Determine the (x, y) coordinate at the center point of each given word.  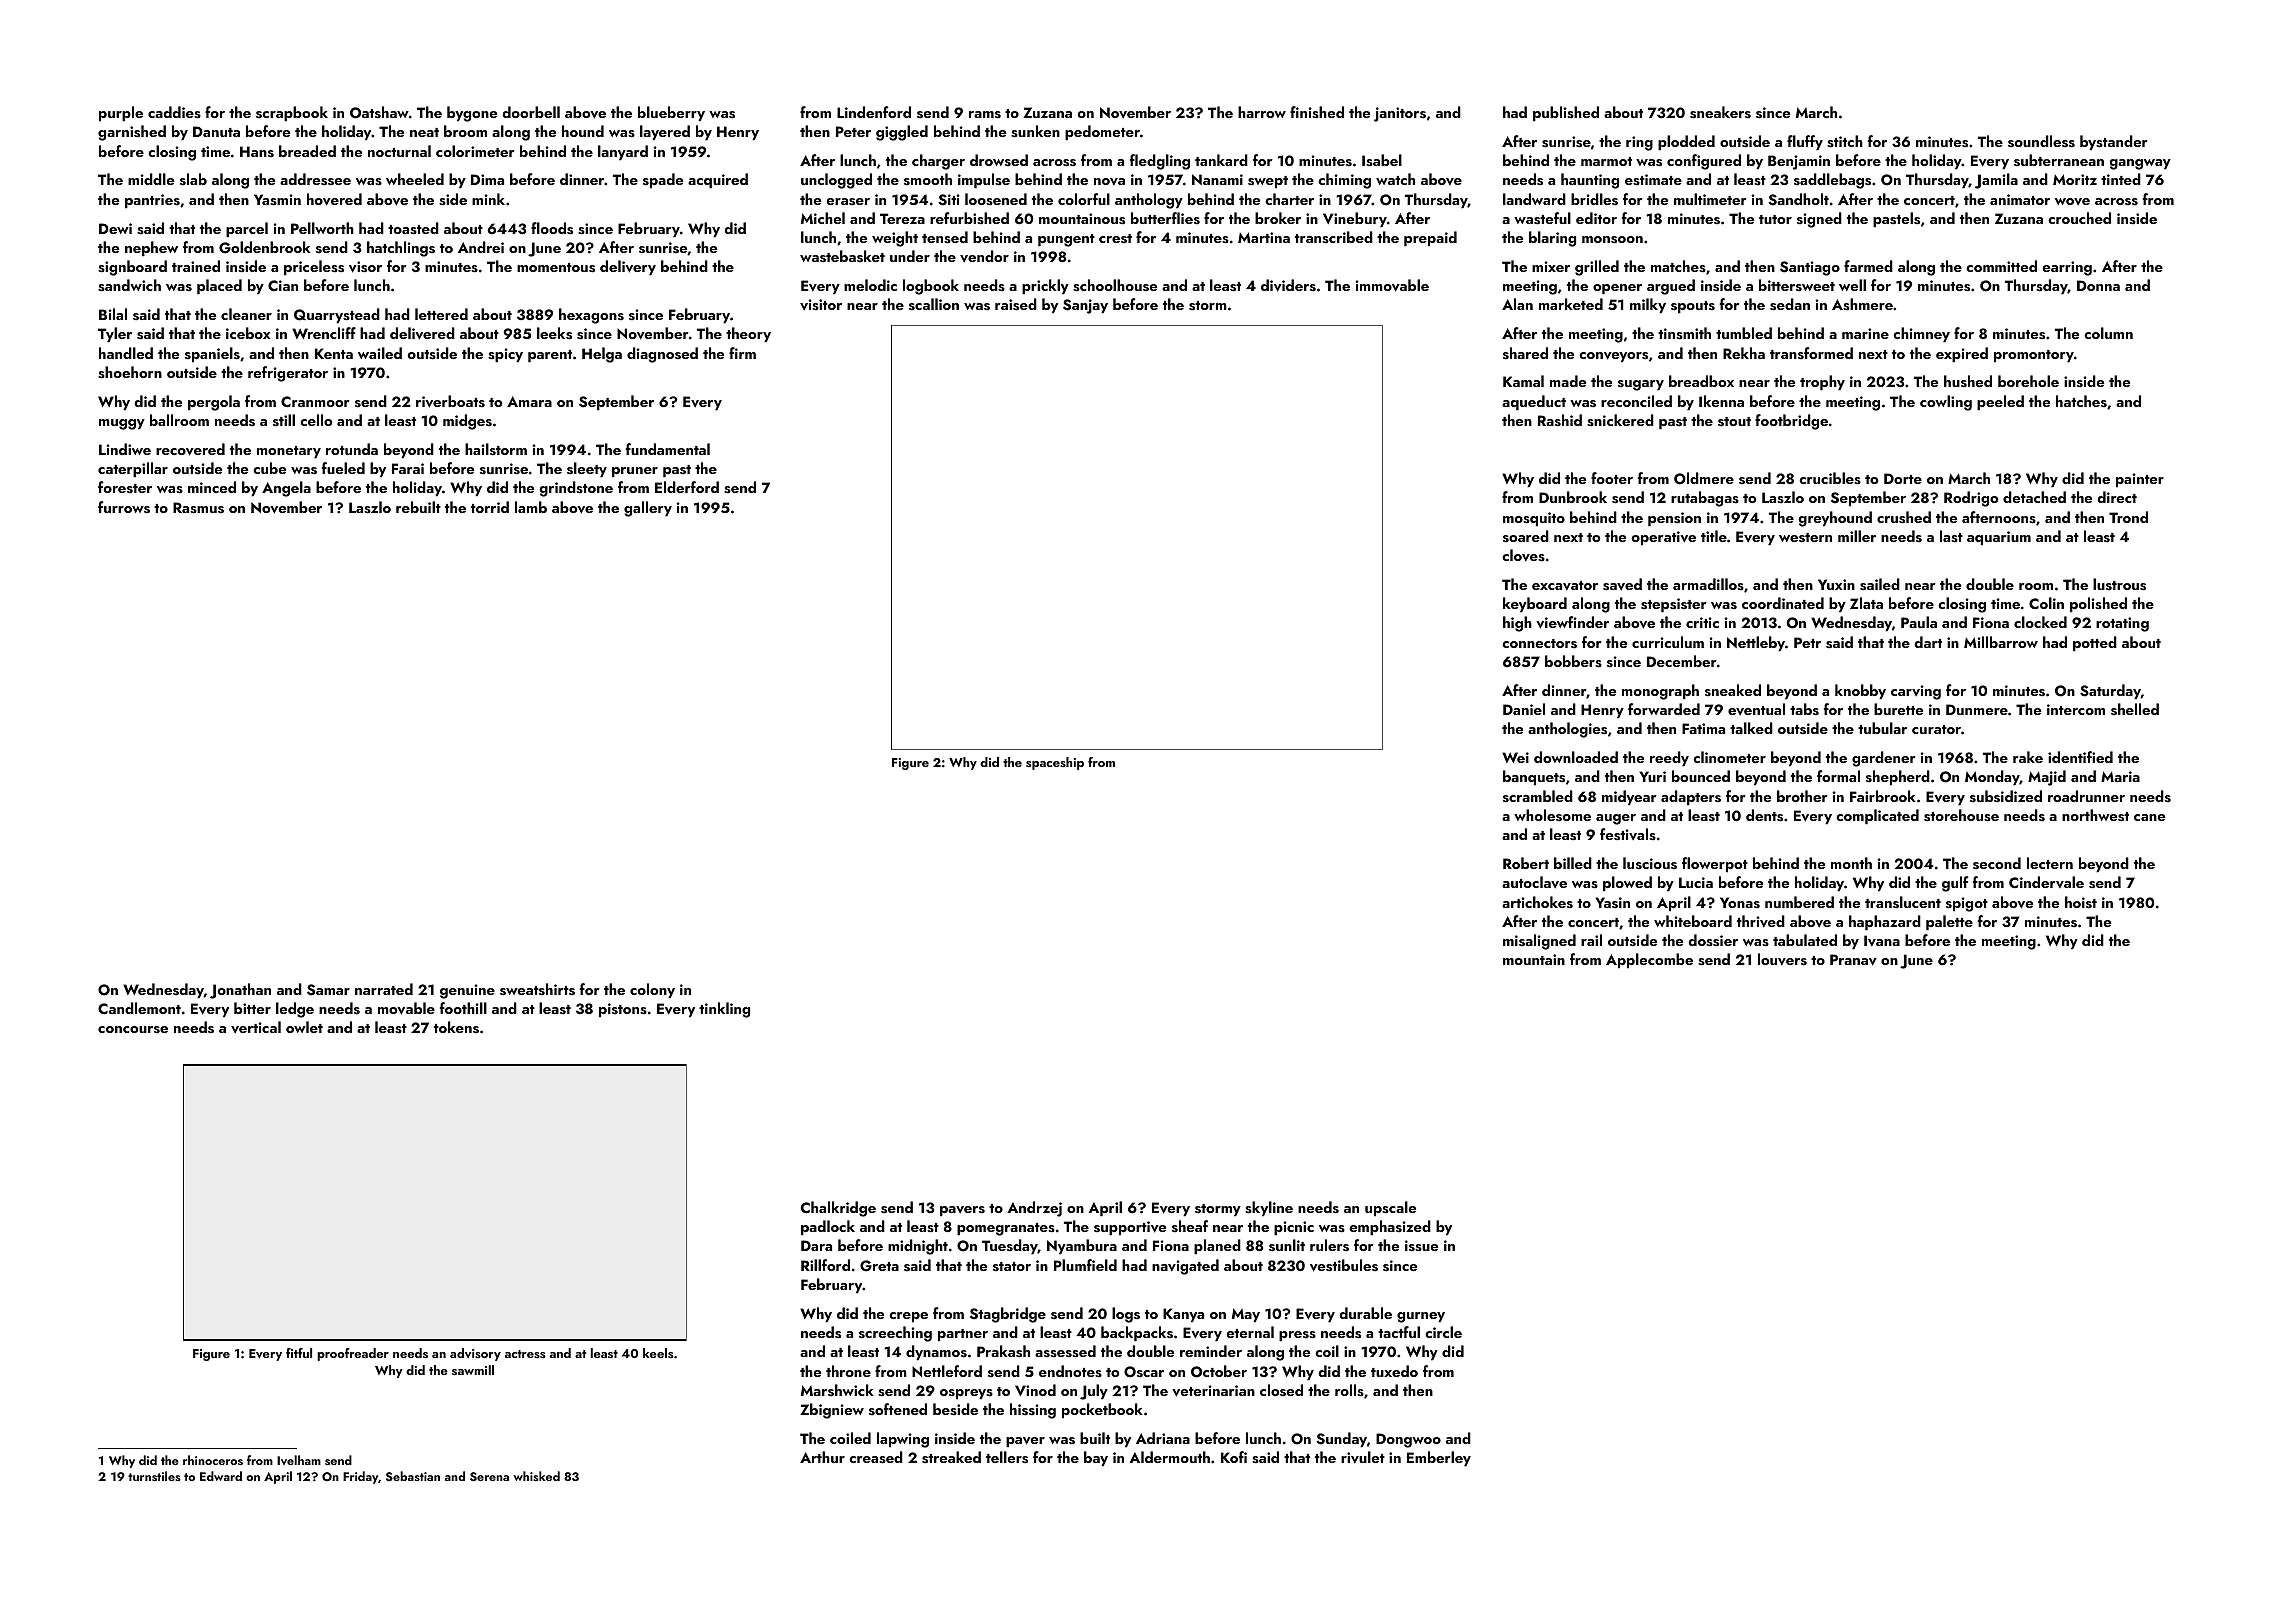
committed (2001, 266)
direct (2117, 497)
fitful (299, 1353)
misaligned (1539, 942)
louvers (1782, 959)
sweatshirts (537, 989)
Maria (2120, 776)
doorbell (531, 112)
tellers (1007, 1457)
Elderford (687, 487)
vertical (256, 1027)
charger (938, 162)
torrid (490, 507)
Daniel (1524, 709)
